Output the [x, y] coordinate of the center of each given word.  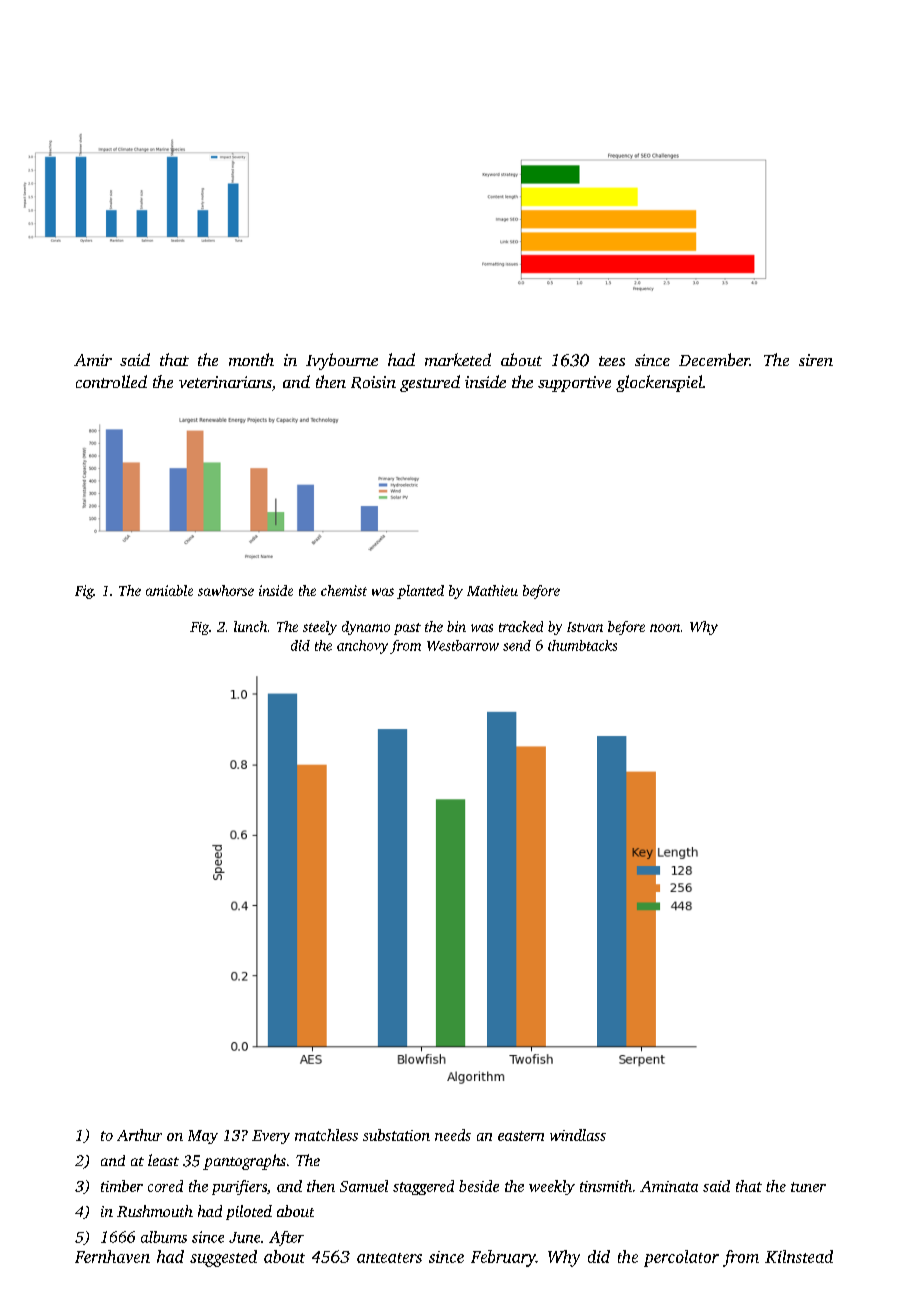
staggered [423, 1187]
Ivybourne [342, 361]
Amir [93, 360]
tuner [808, 1187]
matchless [326, 1135]
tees [612, 361]
